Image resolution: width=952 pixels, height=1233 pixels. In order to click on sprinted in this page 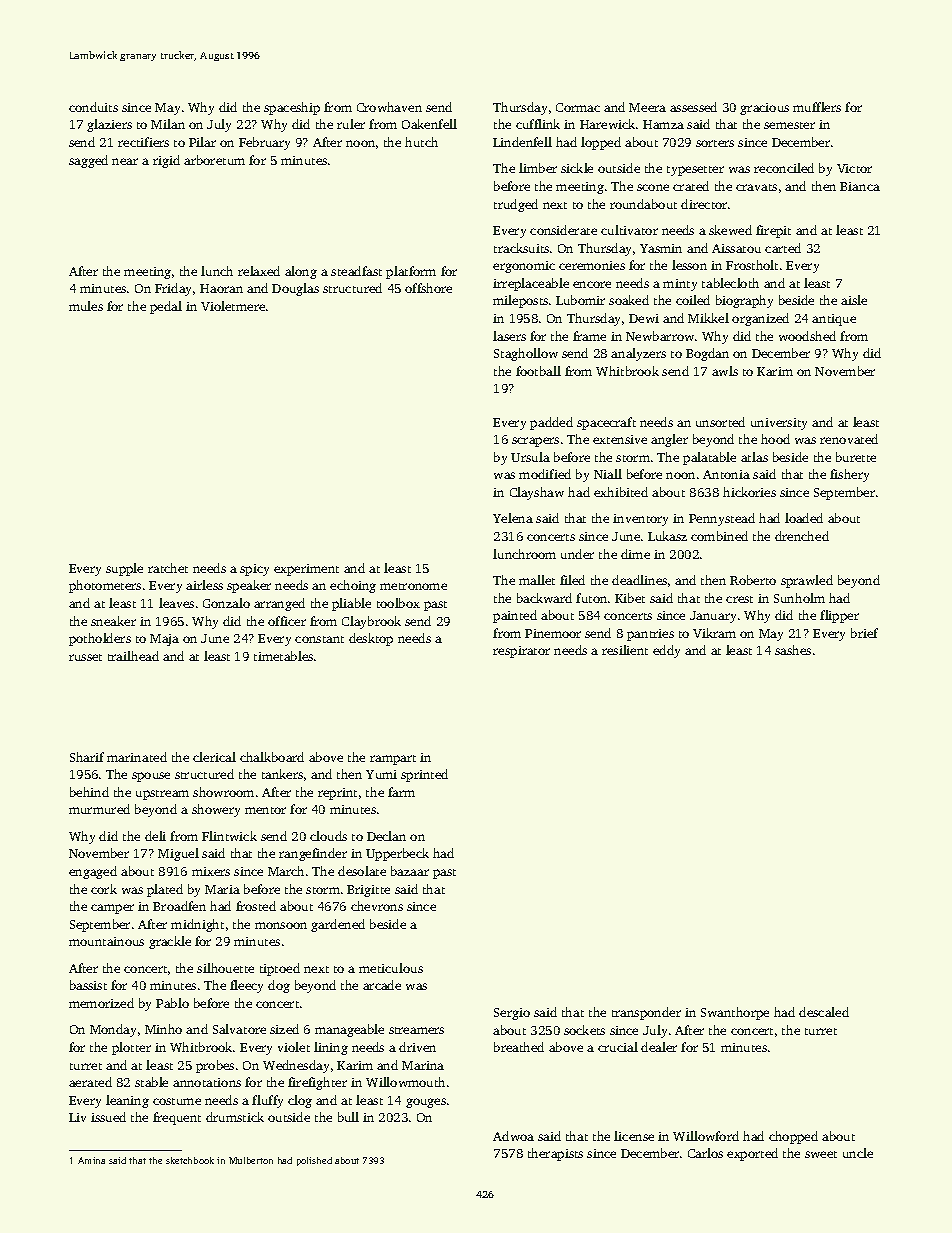, I will do `click(424, 775)`.
